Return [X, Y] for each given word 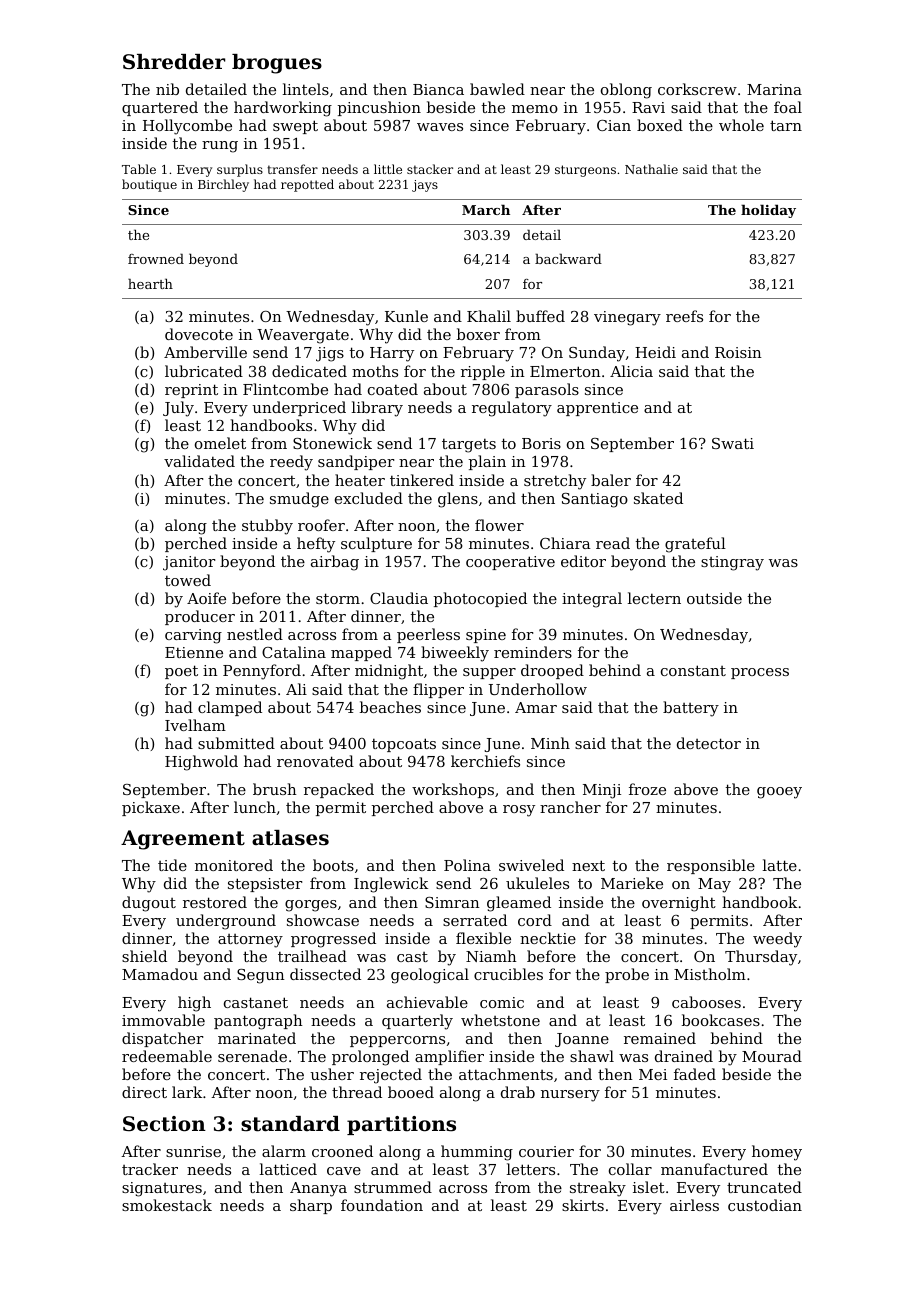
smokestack [167, 1205]
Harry [392, 354]
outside [714, 598]
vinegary [627, 318]
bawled [497, 89]
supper [489, 673]
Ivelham [195, 725]
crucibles [508, 974]
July [178, 409]
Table [139, 169]
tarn [786, 125]
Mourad [772, 1056]
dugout [149, 904]
